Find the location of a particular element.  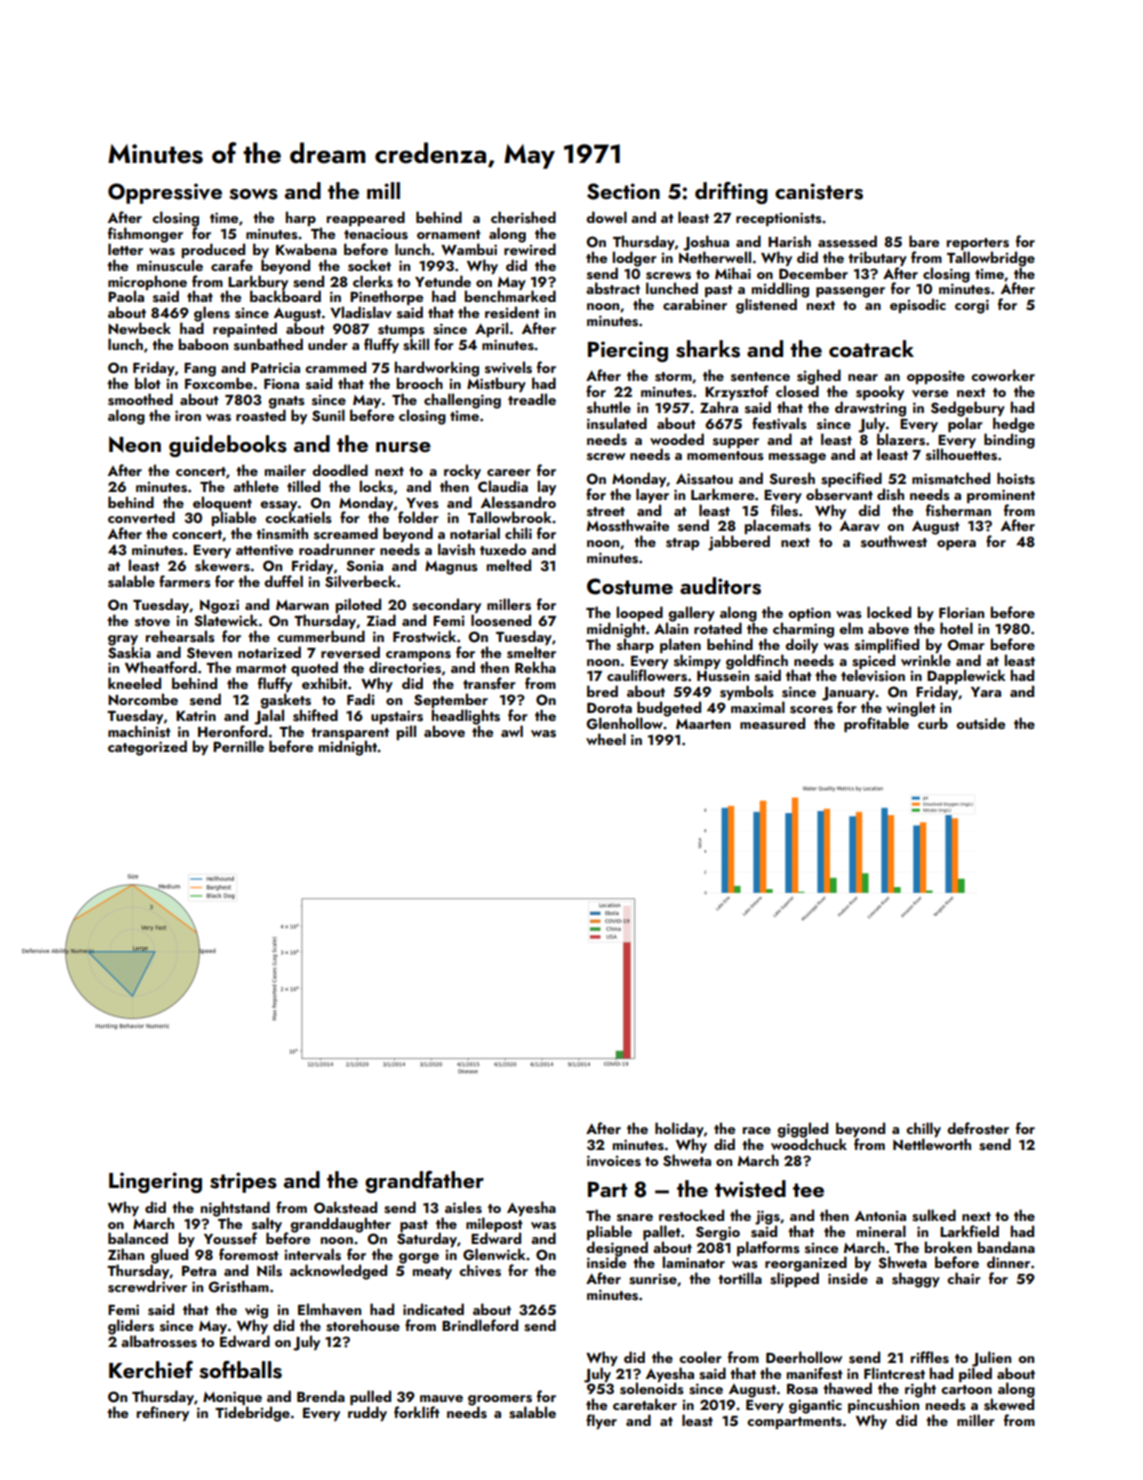

reporters is located at coordinates (978, 244).
